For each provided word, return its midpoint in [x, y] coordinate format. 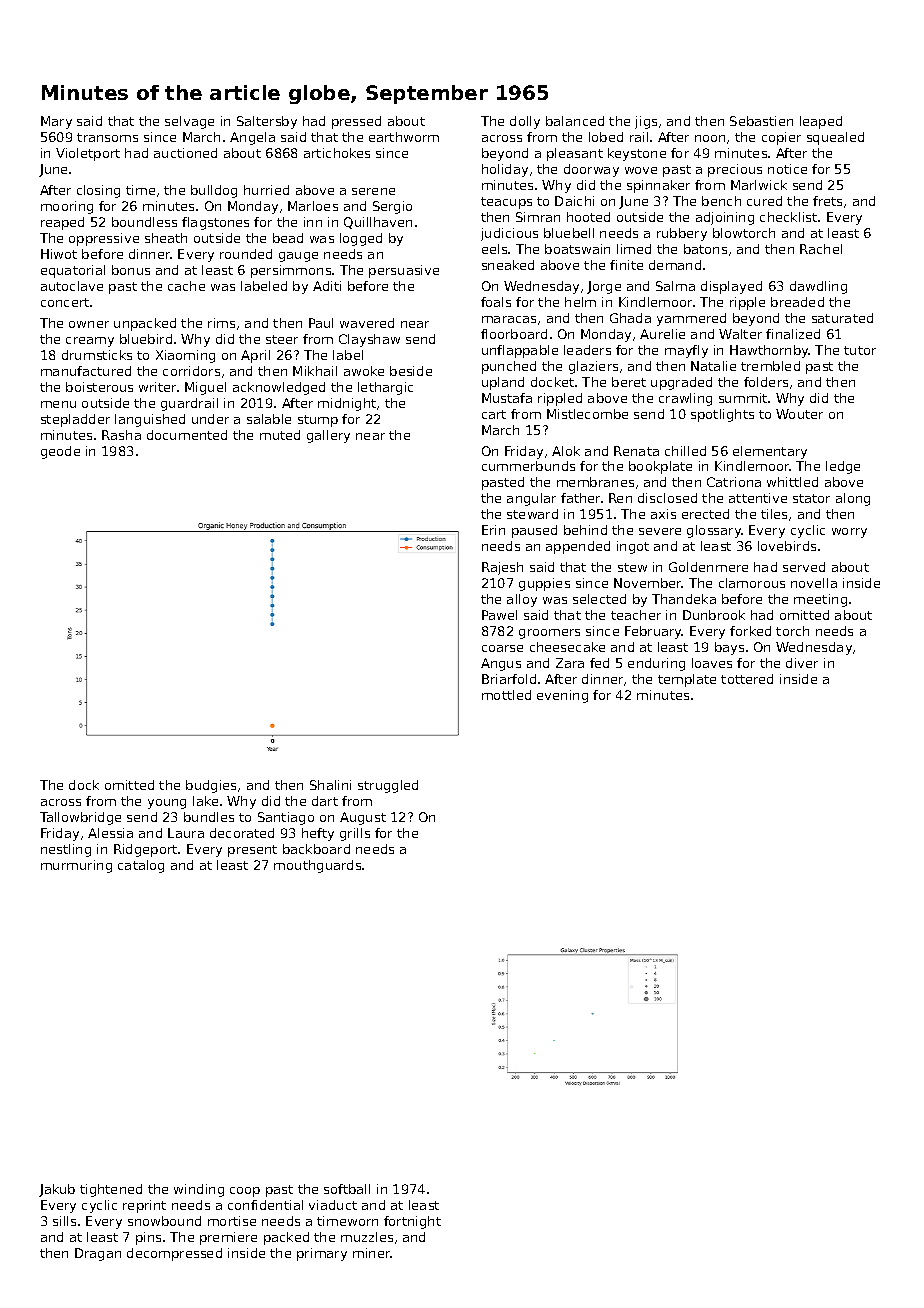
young [167, 804]
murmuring [76, 866]
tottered [747, 679]
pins [148, 1238]
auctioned [185, 153]
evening [562, 696]
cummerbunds [528, 466]
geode [60, 452]
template [687, 680]
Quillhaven [378, 223]
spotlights [722, 415]
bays [729, 648]
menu [58, 404]
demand [675, 265]
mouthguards [317, 866]
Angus [501, 664]
